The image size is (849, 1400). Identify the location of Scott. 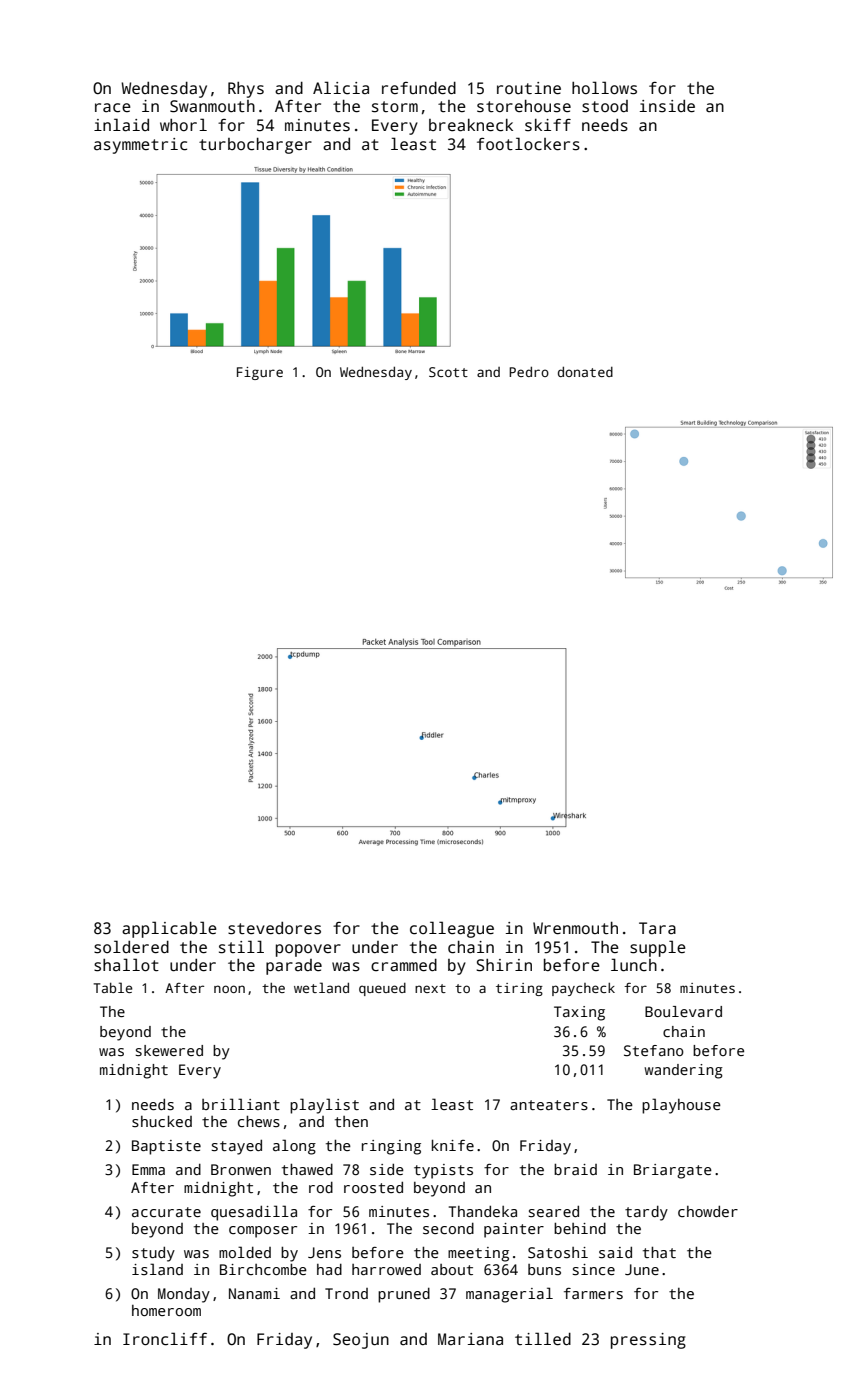
(448, 372).
